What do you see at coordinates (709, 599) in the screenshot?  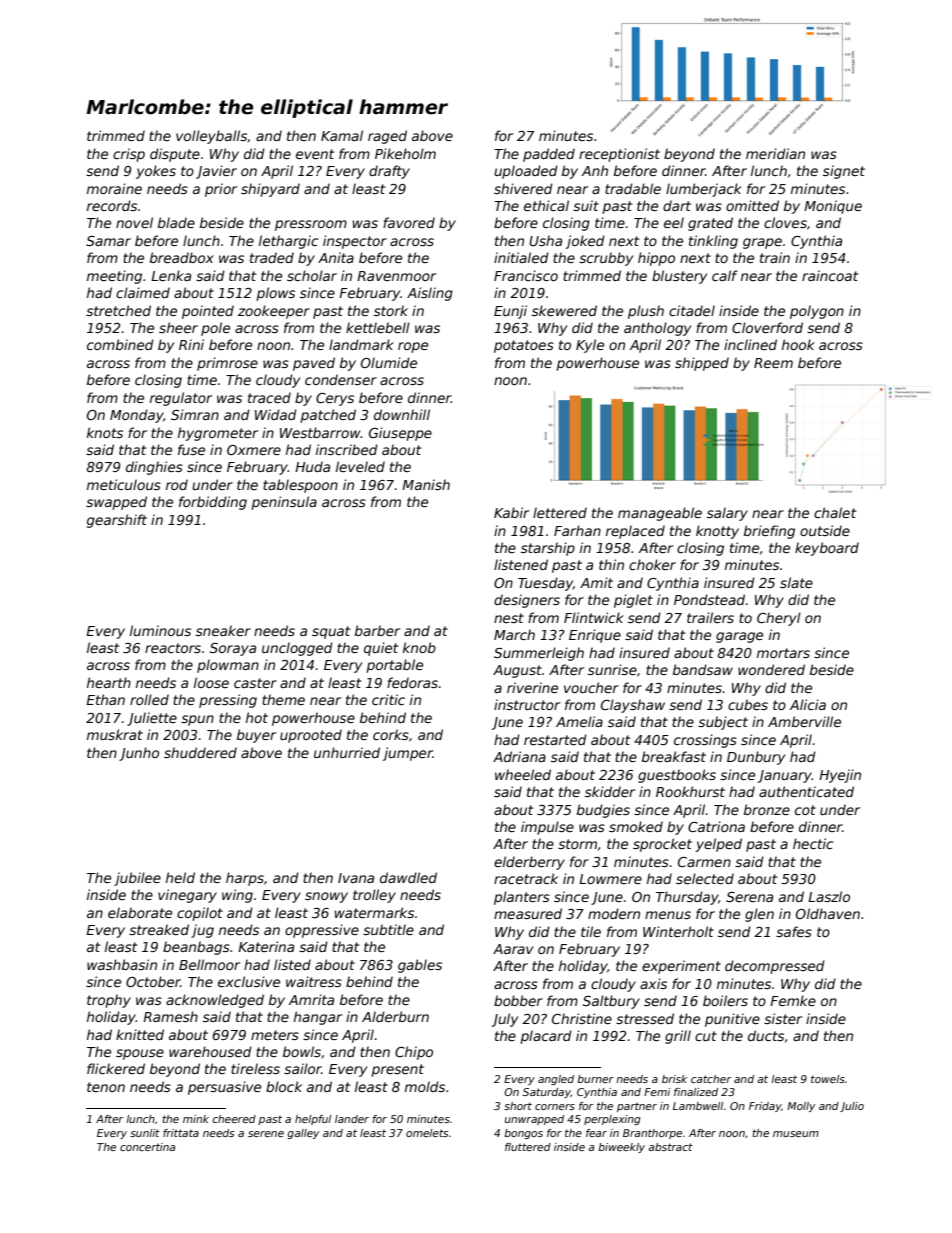 I see `Pondstead` at bounding box center [709, 599].
